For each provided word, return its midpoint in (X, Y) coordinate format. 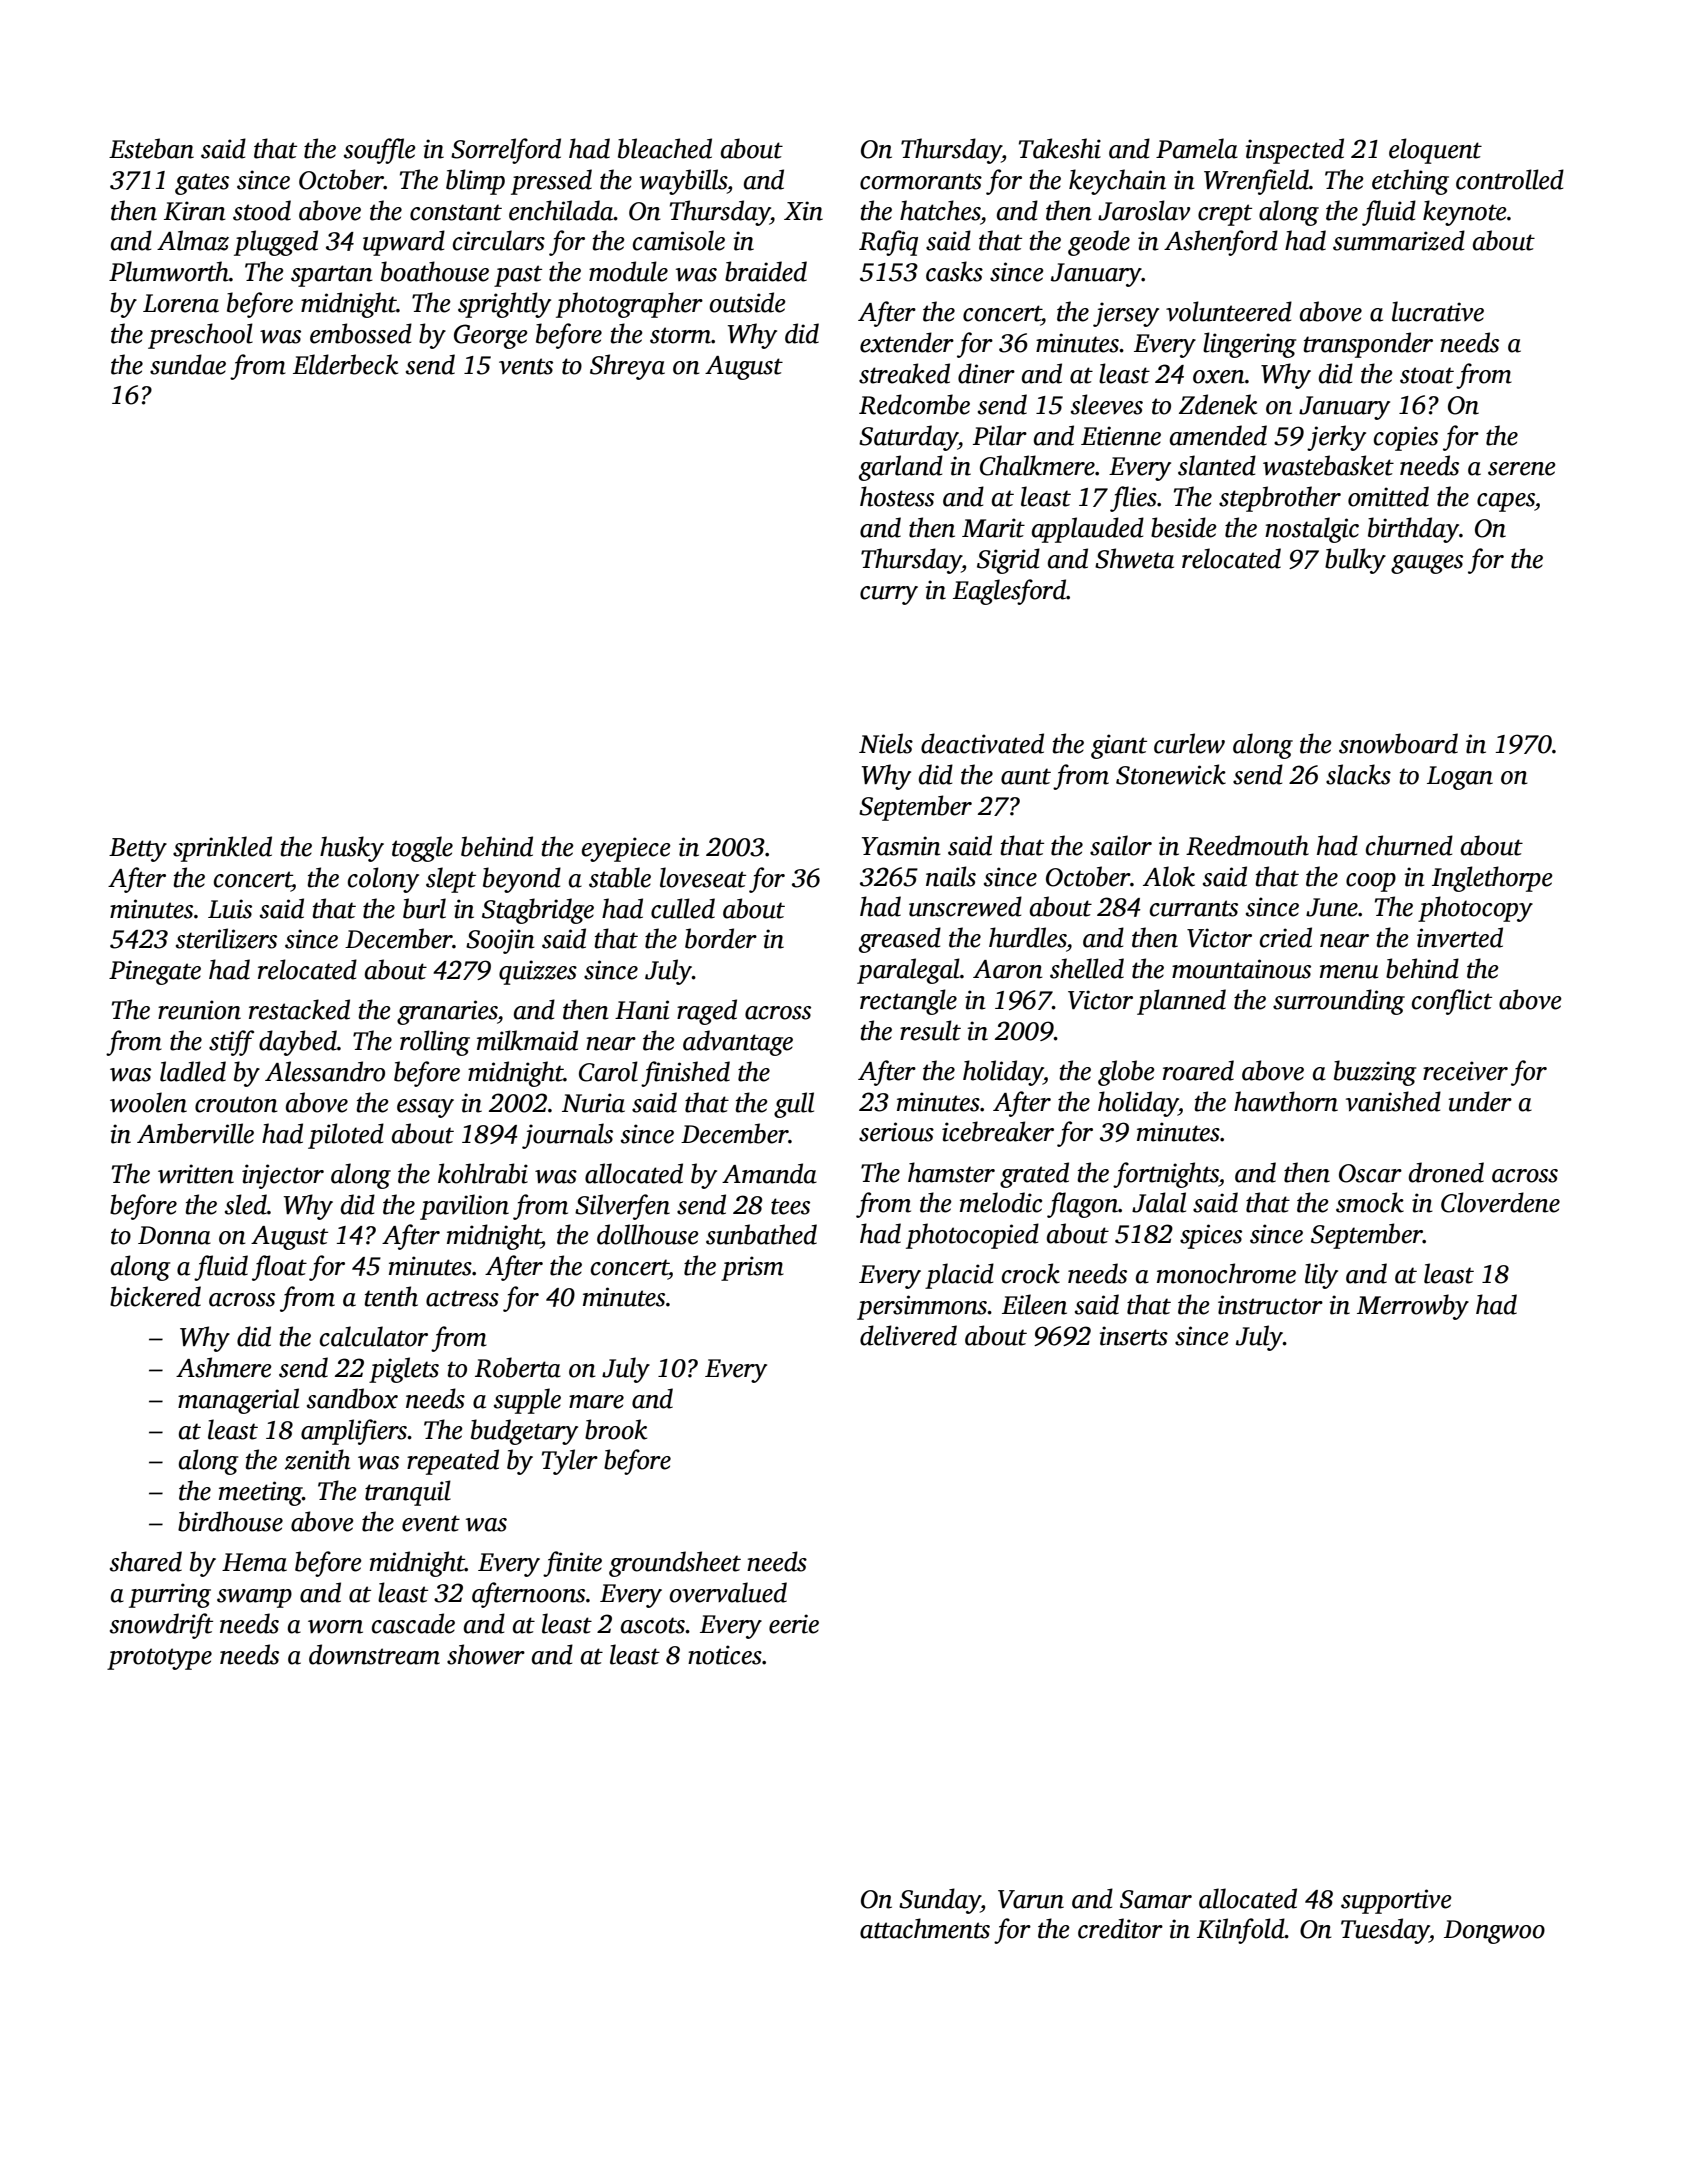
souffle (380, 151)
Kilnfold (1241, 1931)
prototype (159, 1659)
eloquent (1435, 151)
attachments (925, 1928)
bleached (665, 148)
